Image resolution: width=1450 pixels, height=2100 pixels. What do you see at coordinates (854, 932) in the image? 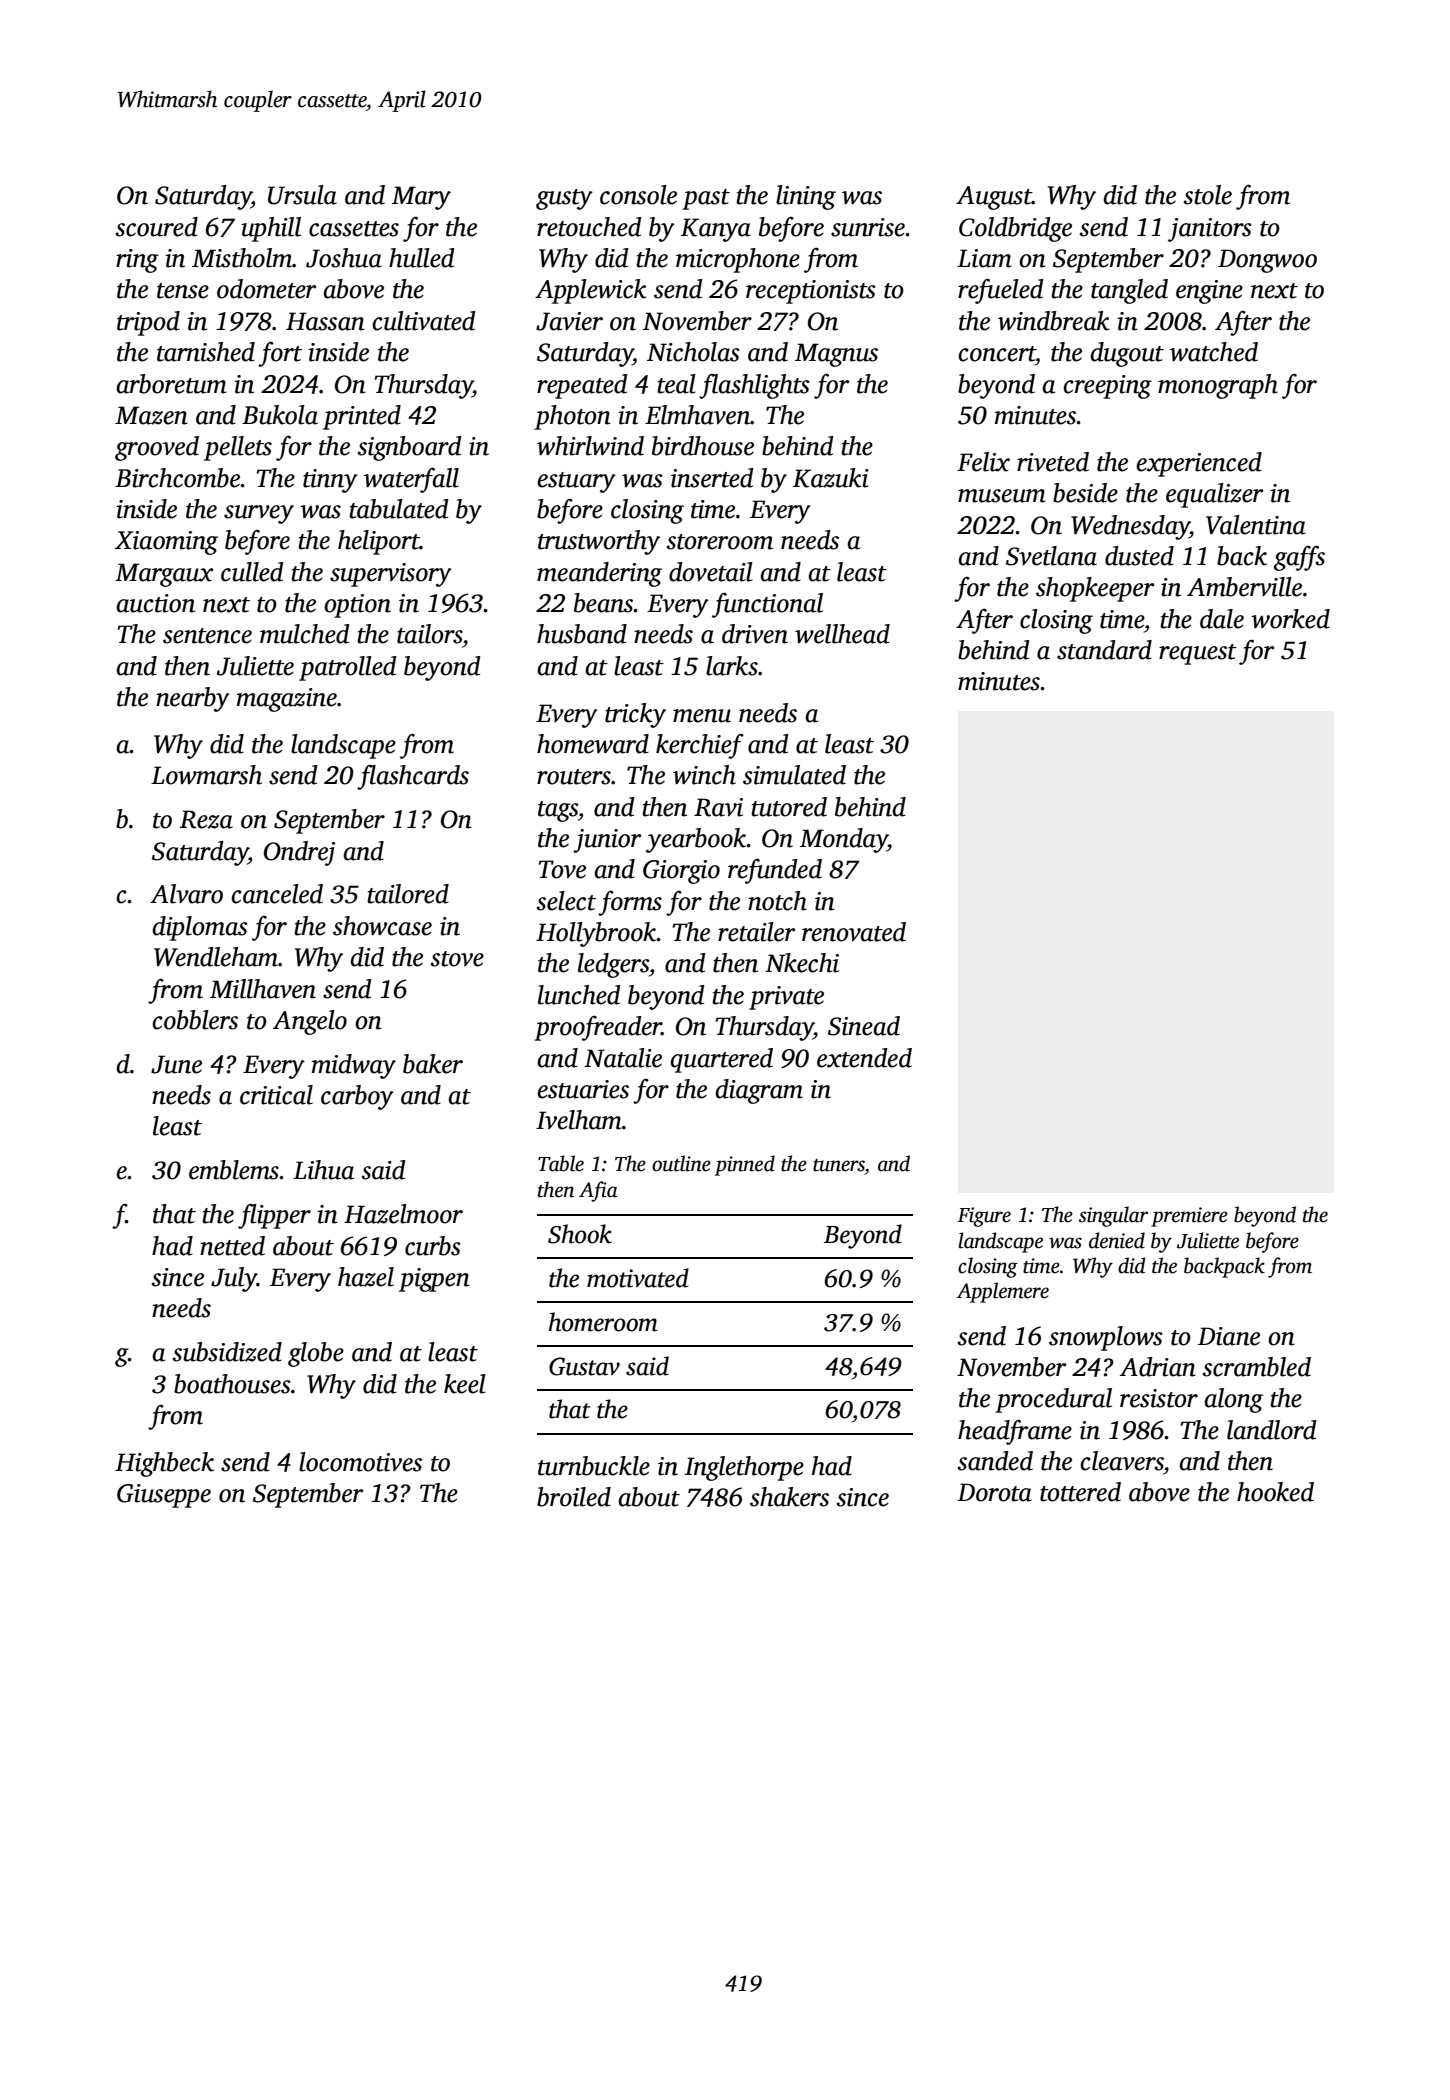
I see `renovated` at bounding box center [854, 932].
